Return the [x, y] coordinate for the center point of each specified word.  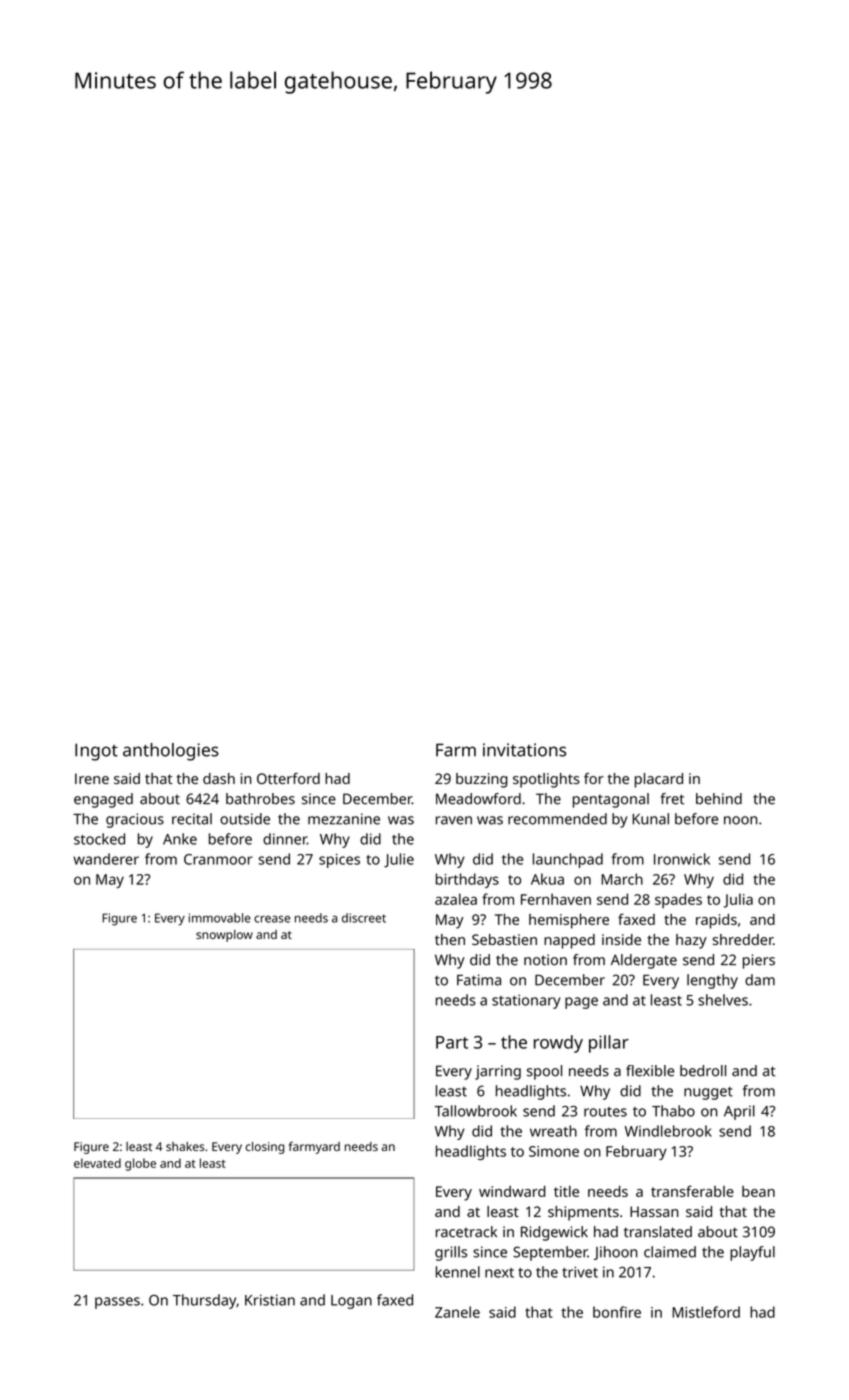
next [499, 1273]
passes [117, 1303]
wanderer [106, 859]
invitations [524, 750]
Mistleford [706, 1312]
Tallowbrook [476, 1111]
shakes [185, 1146]
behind [719, 799]
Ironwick [682, 859]
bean [758, 1191]
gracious [135, 820]
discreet [364, 918]
